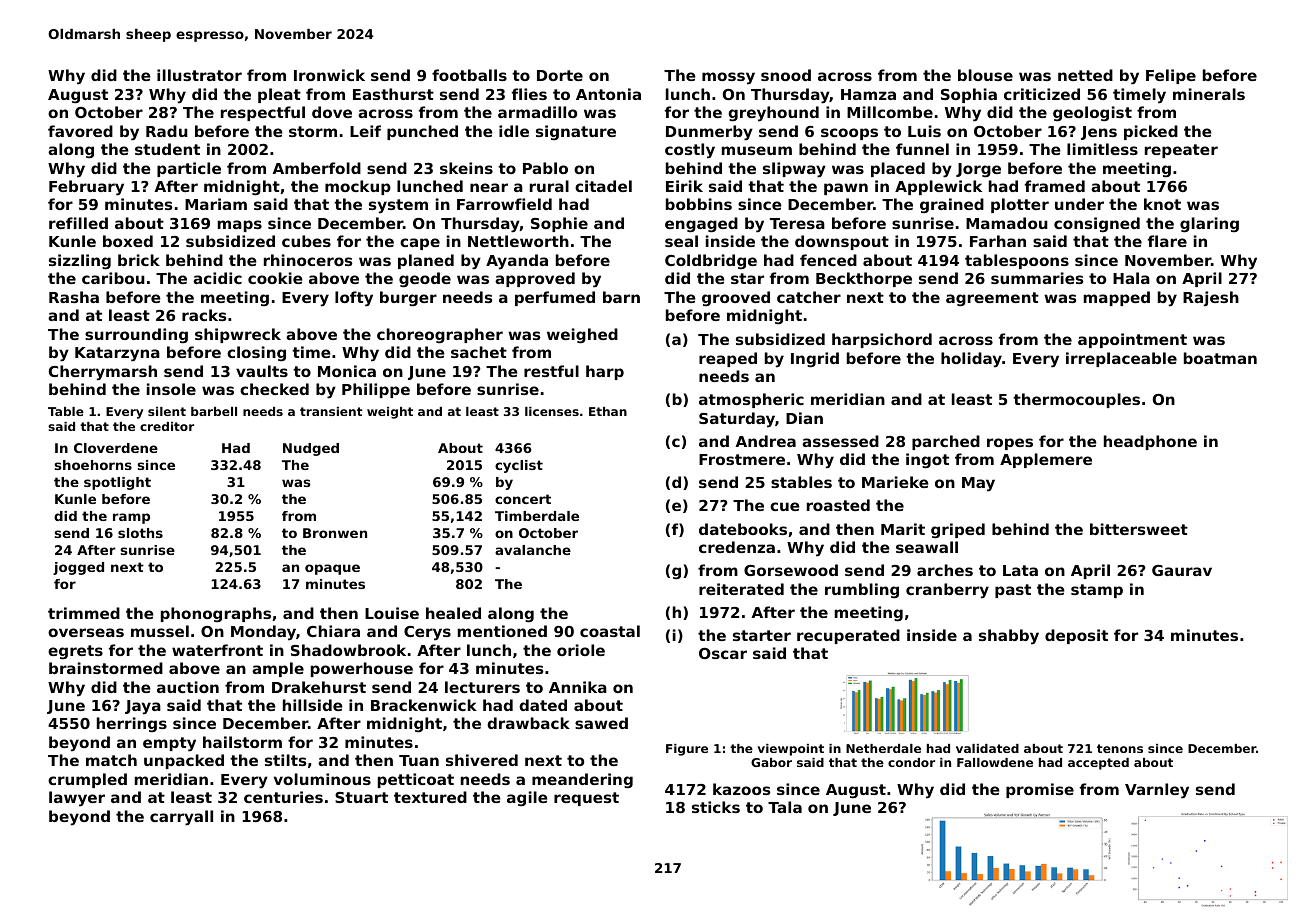  What do you see at coordinates (214, 411) in the page?
I see `barbell` at bounding box center [214, 411].
